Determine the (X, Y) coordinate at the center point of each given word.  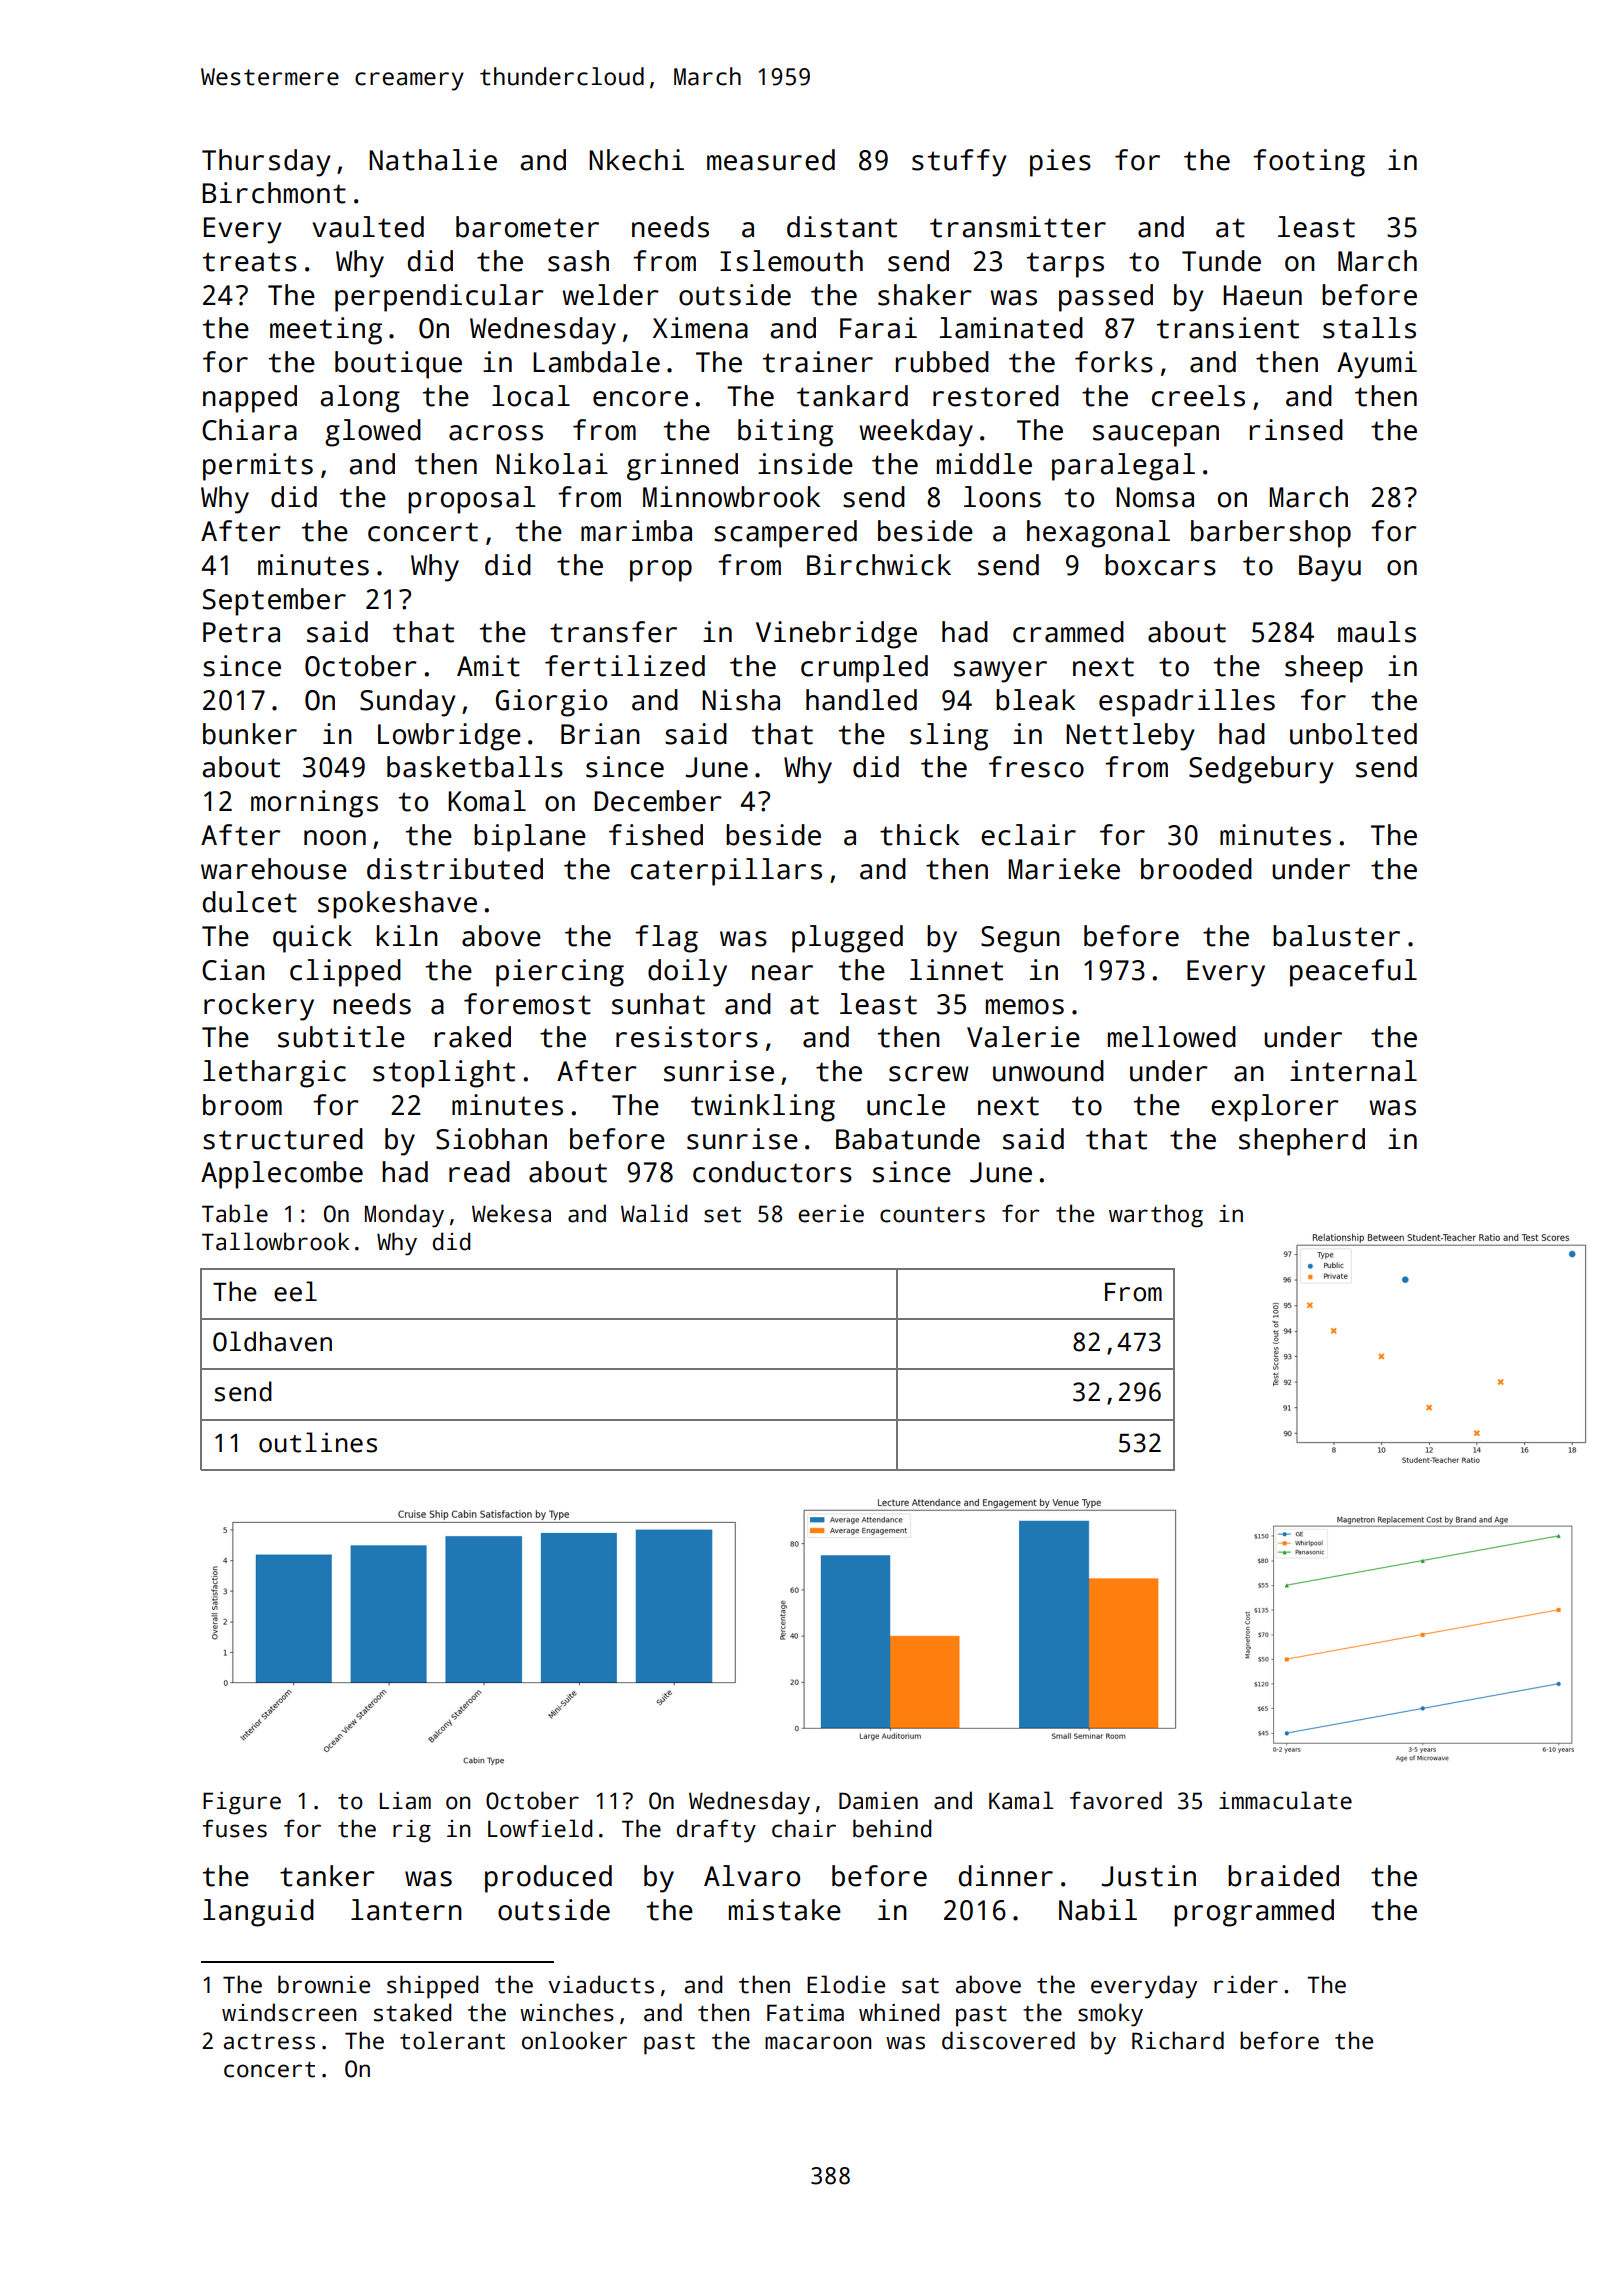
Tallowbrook (275, 1241)
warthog (1156, 1216)
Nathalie (433, 160)
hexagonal (1098, 534)
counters (932, 1215)
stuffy (959, 163)
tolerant (452, 2040)
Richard (1178, 2040)
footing (1309, 163)
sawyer (1000, 672)
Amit (488, 666)
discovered (1008, 2040)
